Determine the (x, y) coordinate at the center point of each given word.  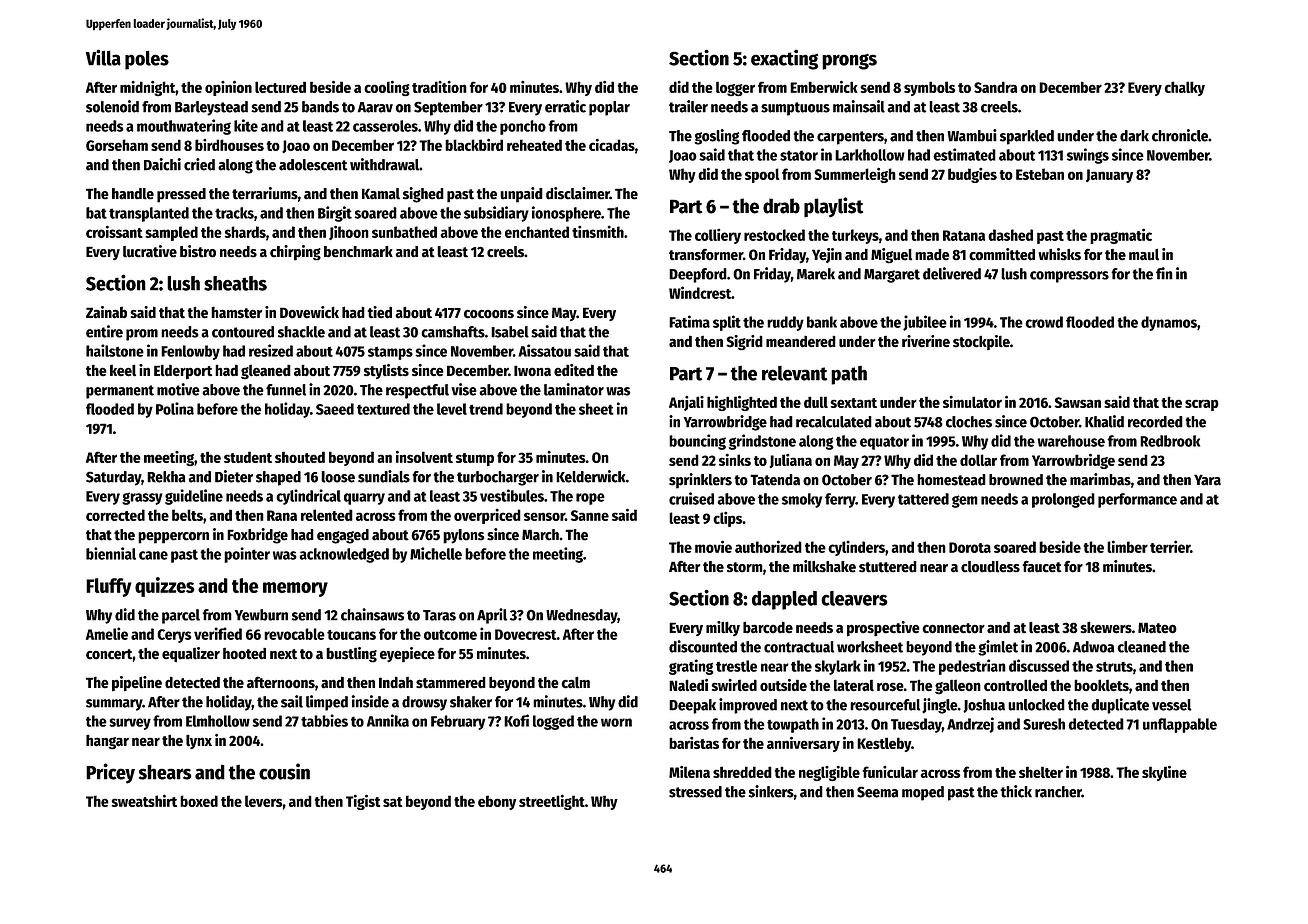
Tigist (363, 802)
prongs (849, 61)
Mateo (1157, 628)
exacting (784, 59)
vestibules (512, 495)
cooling (387, 88)
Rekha (166, 477)
